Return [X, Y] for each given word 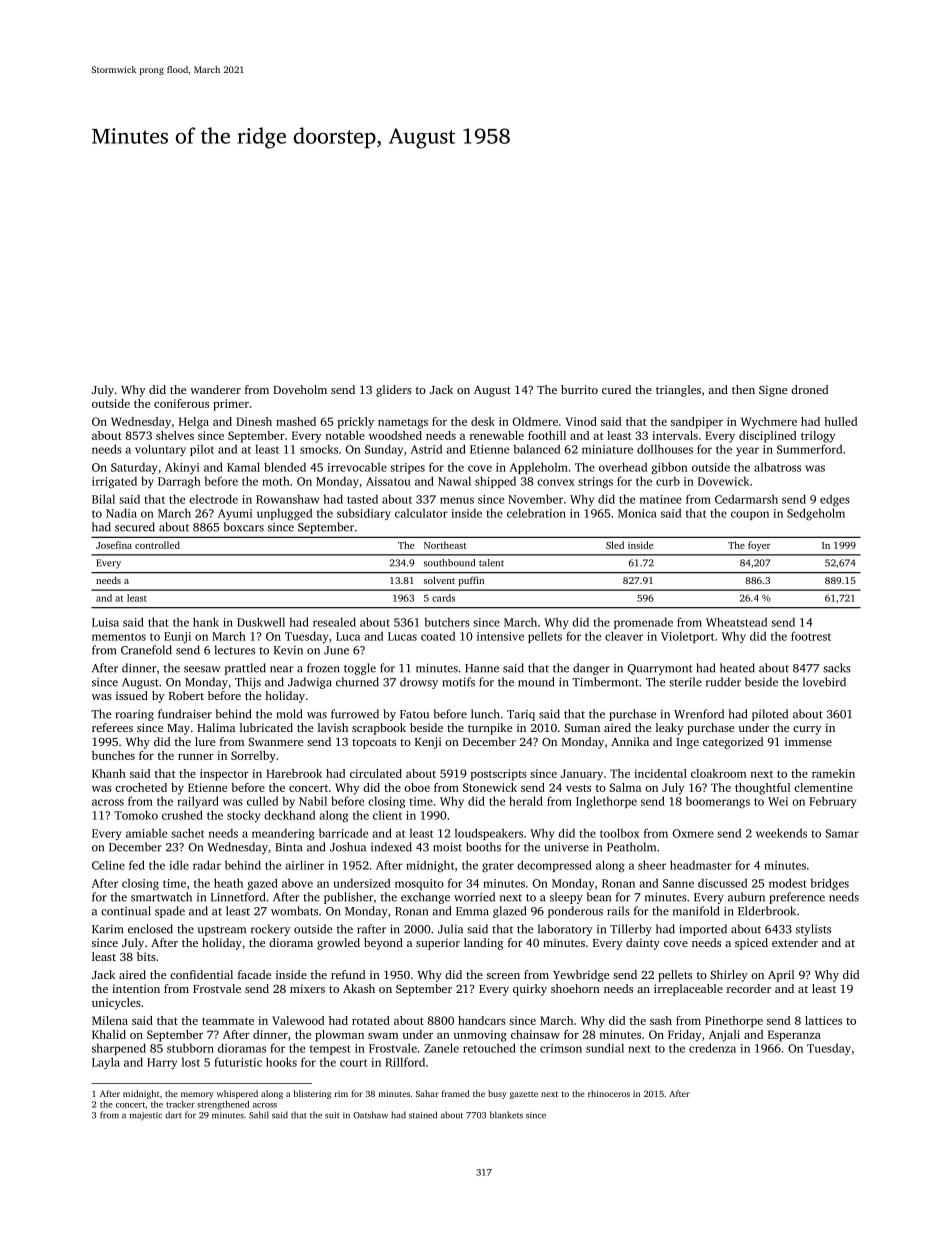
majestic [146, 1116]
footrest [811, 636]
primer [231, 405]
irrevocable [357, 467]
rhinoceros [609, 1093]
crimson [561, 1048]
